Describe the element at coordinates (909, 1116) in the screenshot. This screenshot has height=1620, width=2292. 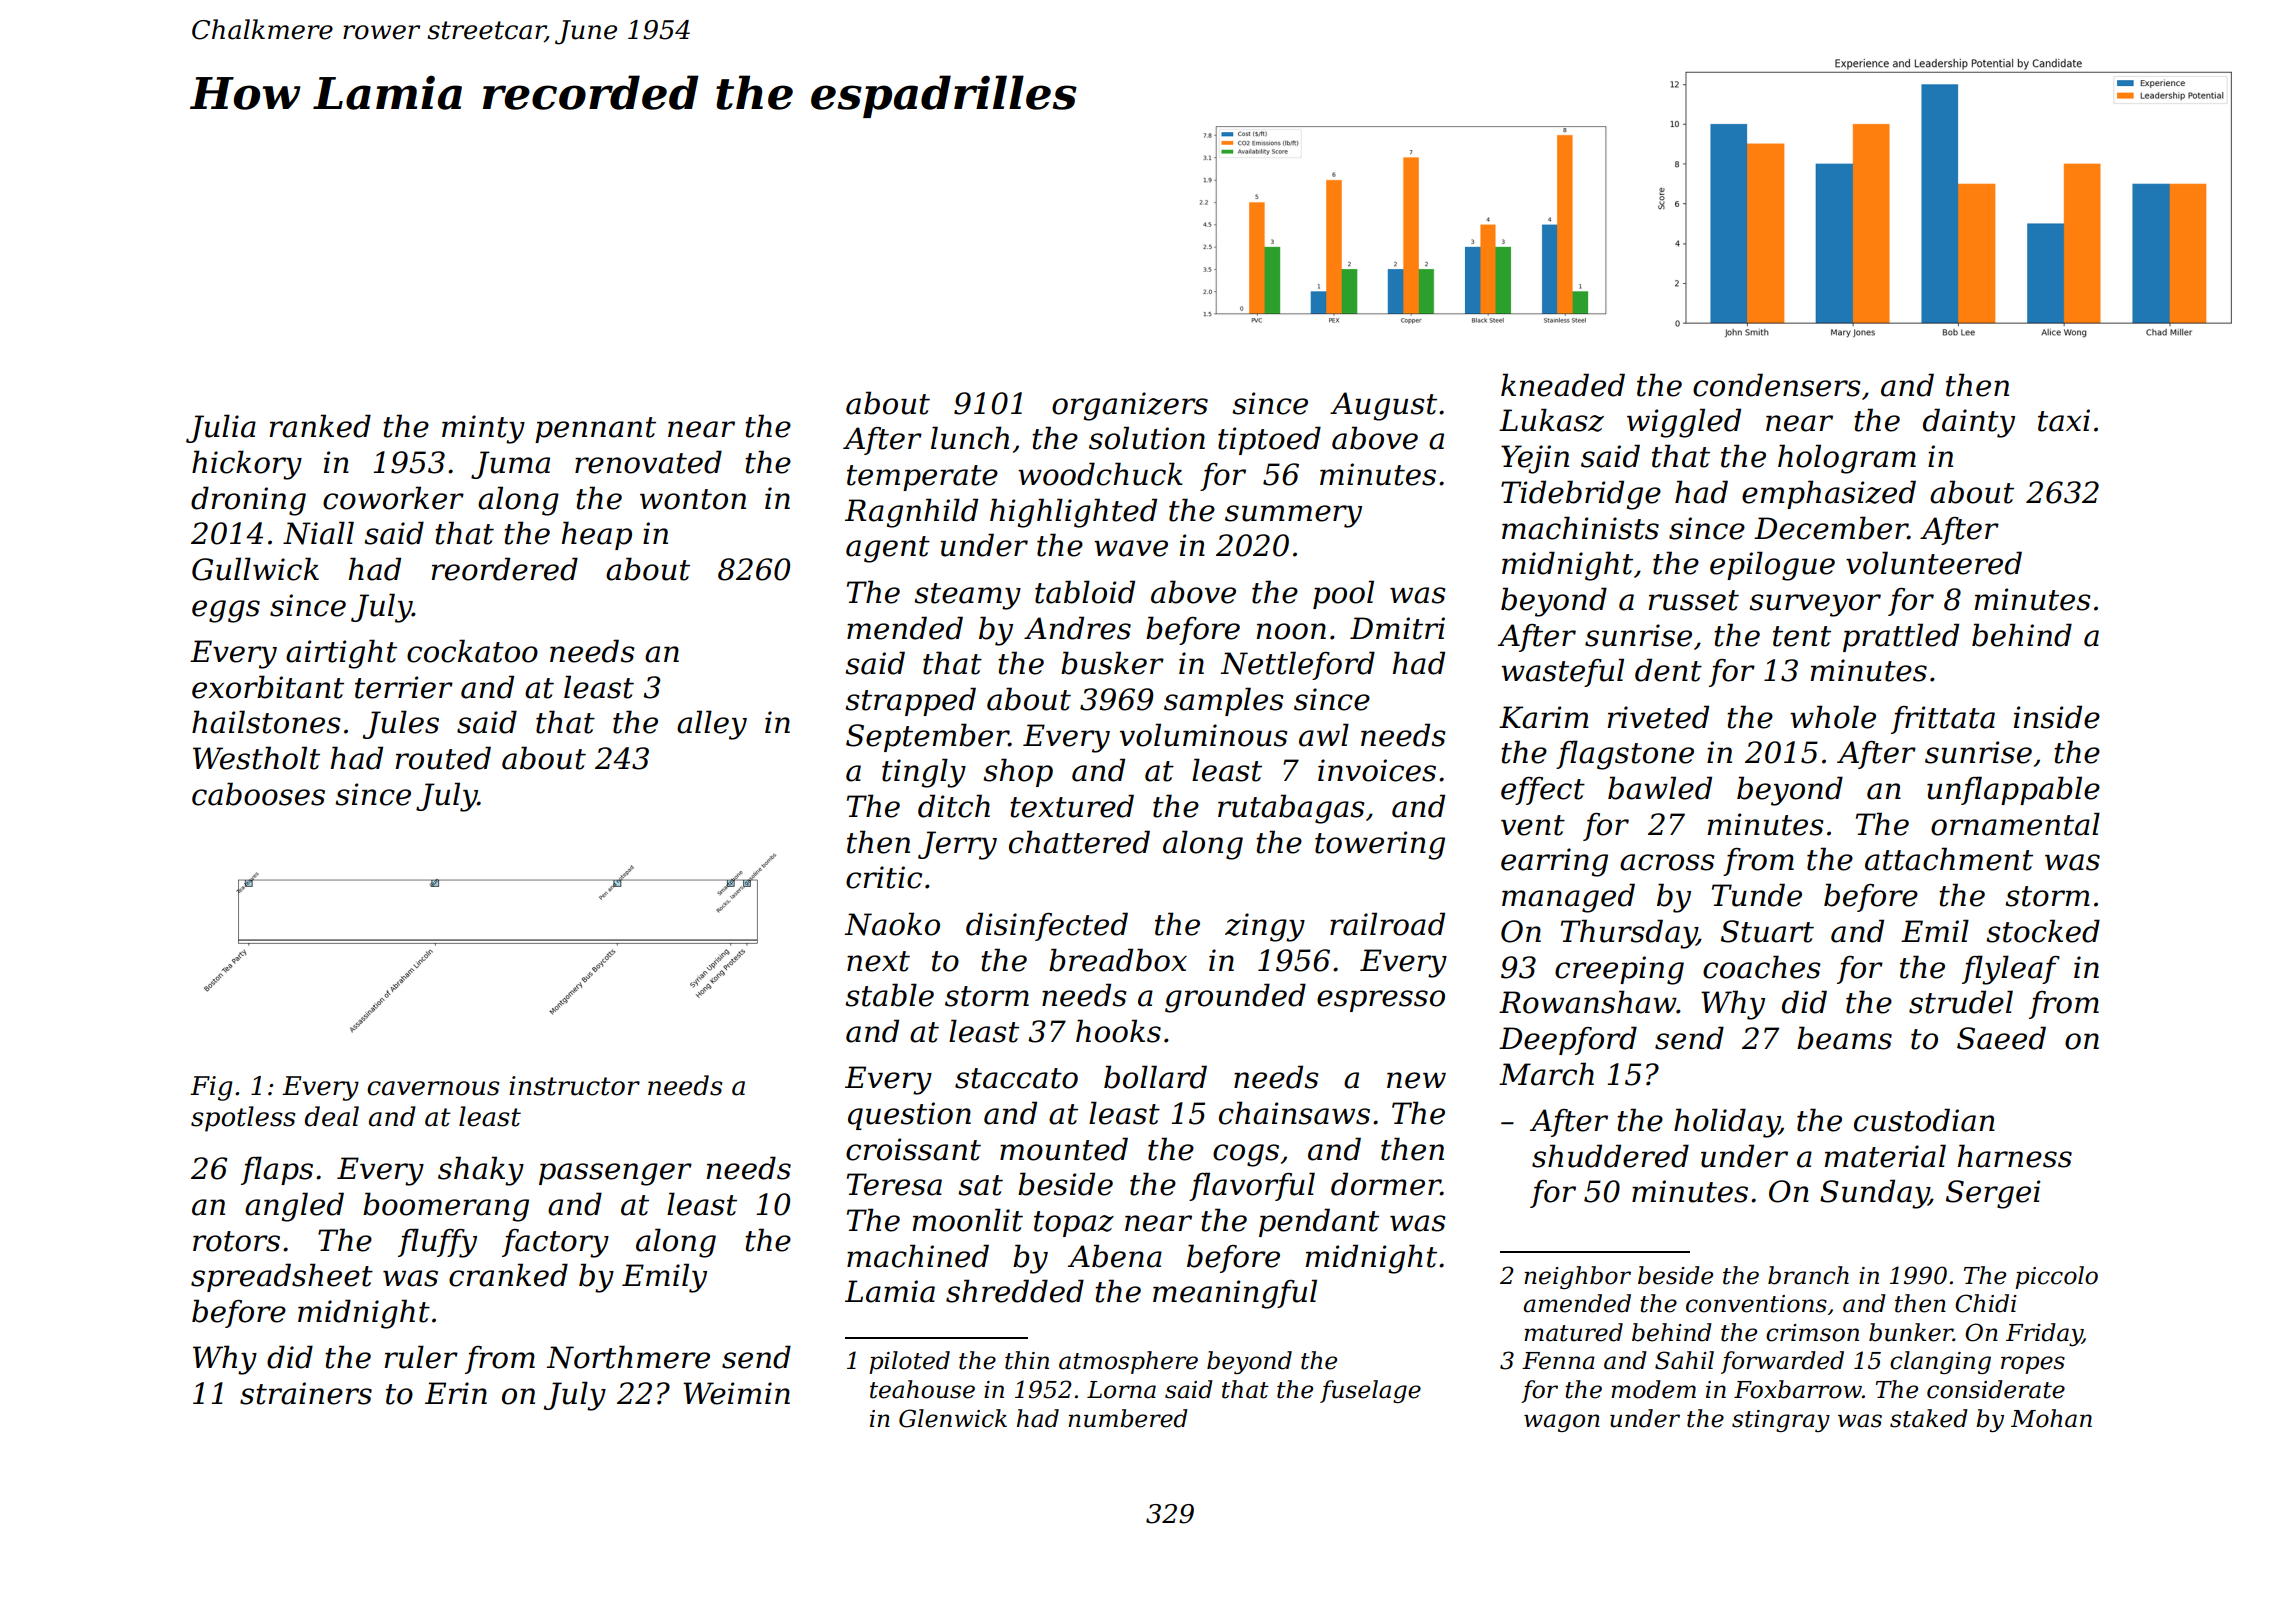
I see `question` at that location.
